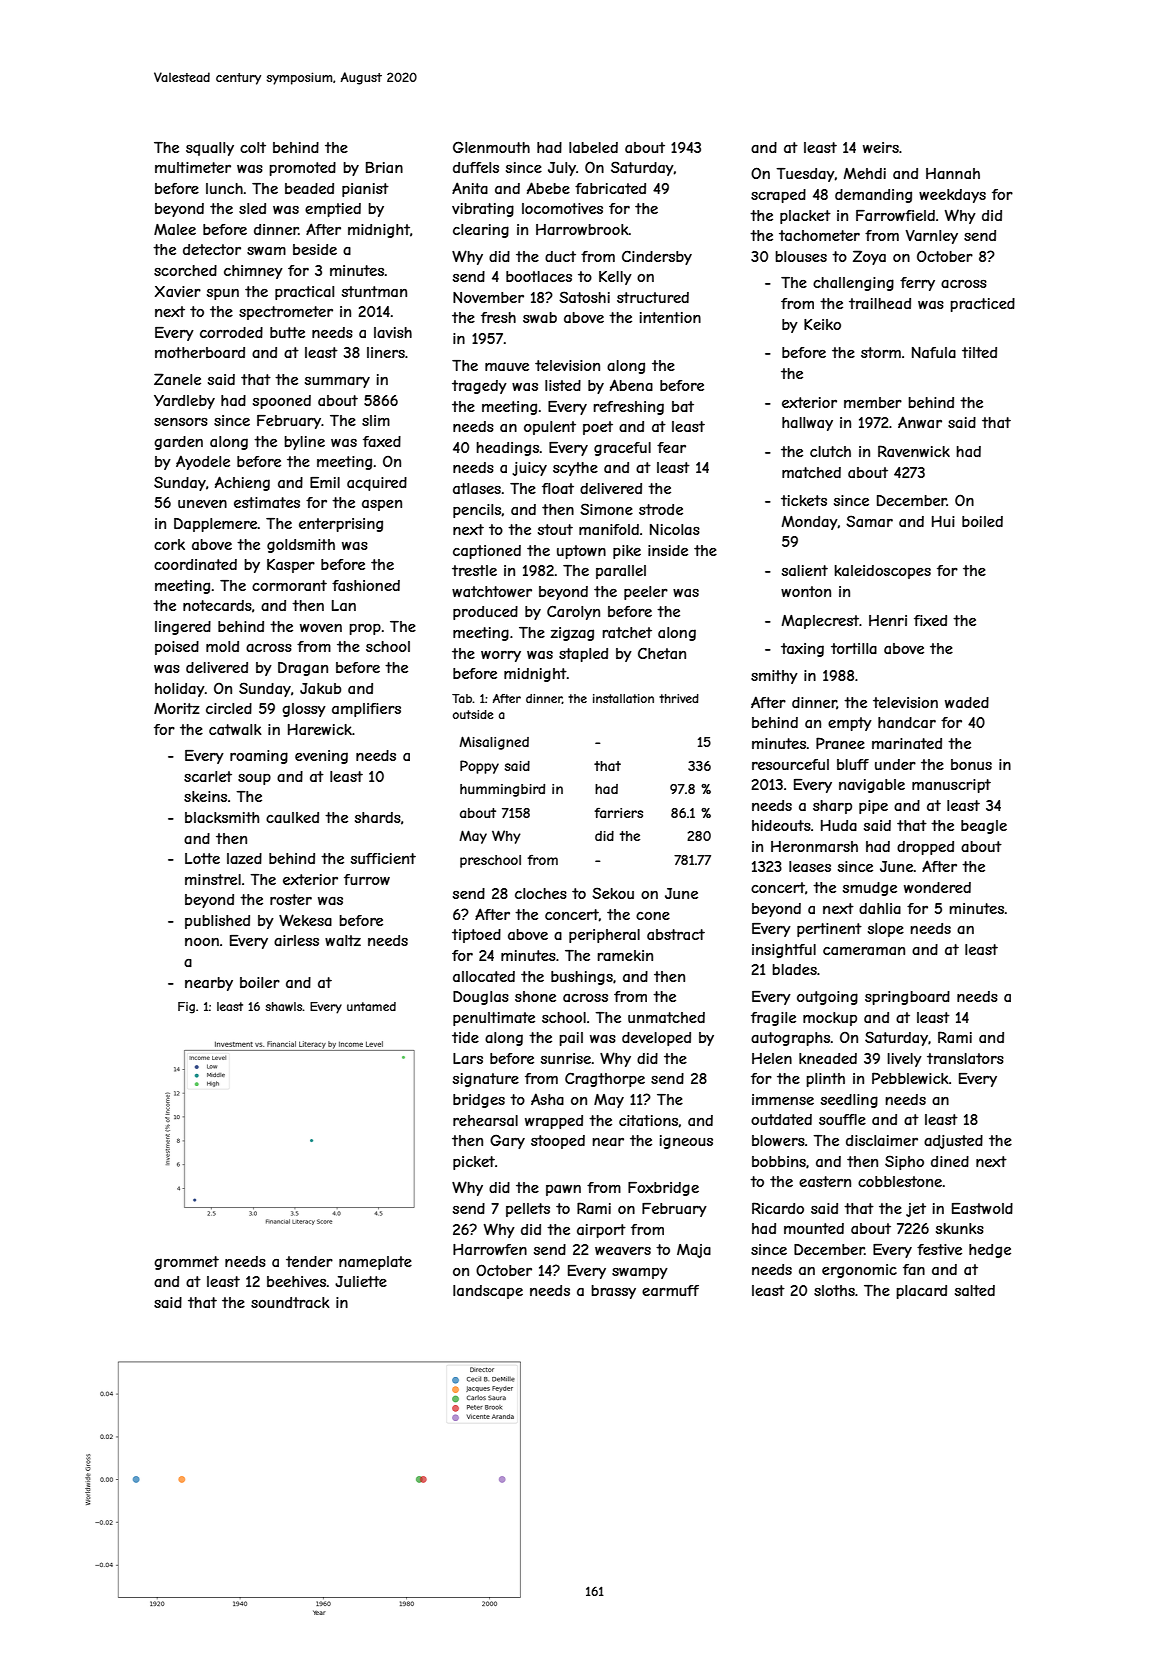 This screenshot has width=1171, height=1656. What do you see at coordinates (895, 215) in the screenshot?
I see `Farrowfield` at bounding box center [895, 215].
